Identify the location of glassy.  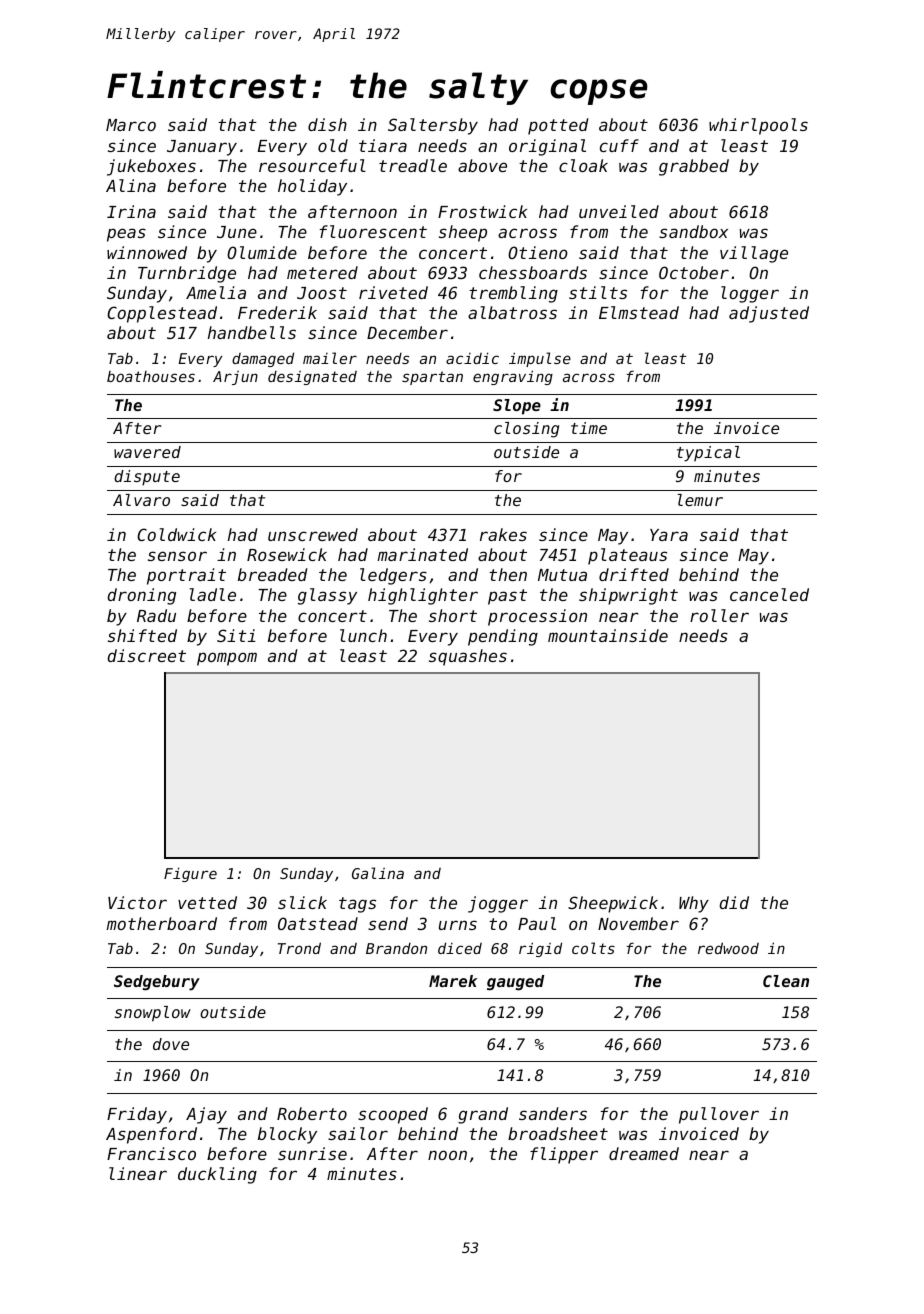
(327, 596).
